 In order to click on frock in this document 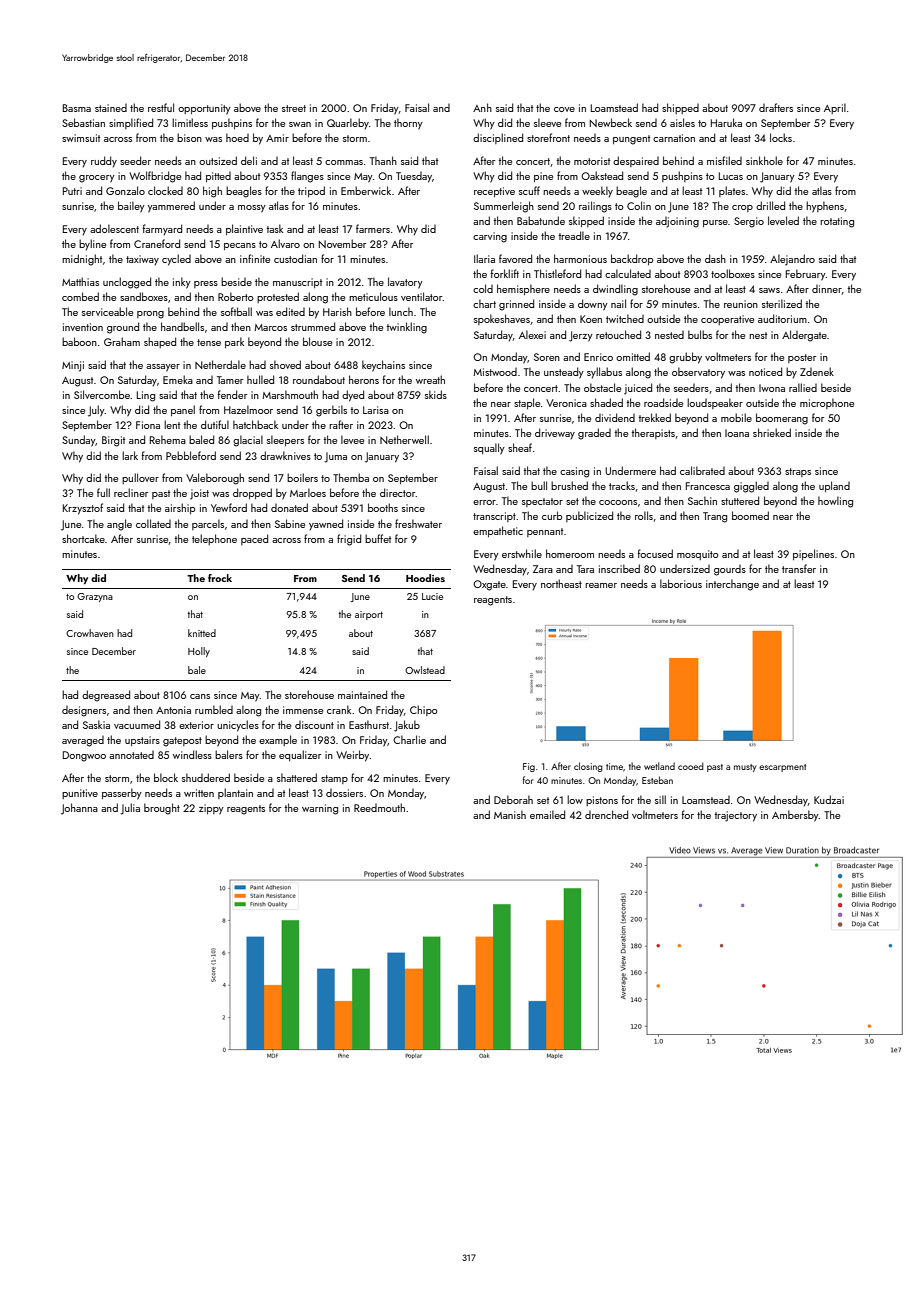, I will do `click(220, 578)`.
